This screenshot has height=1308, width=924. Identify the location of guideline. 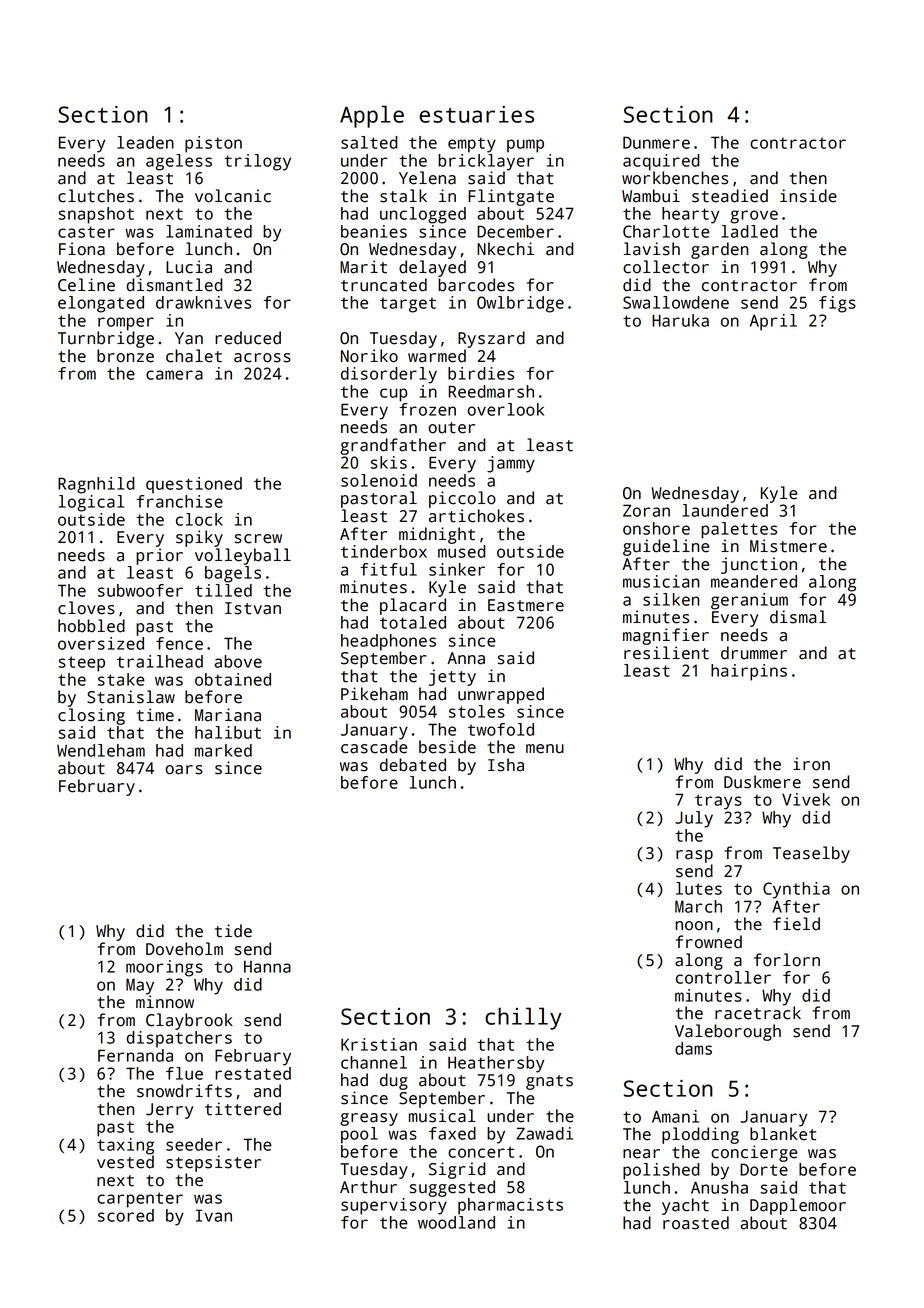
(666, 547).
